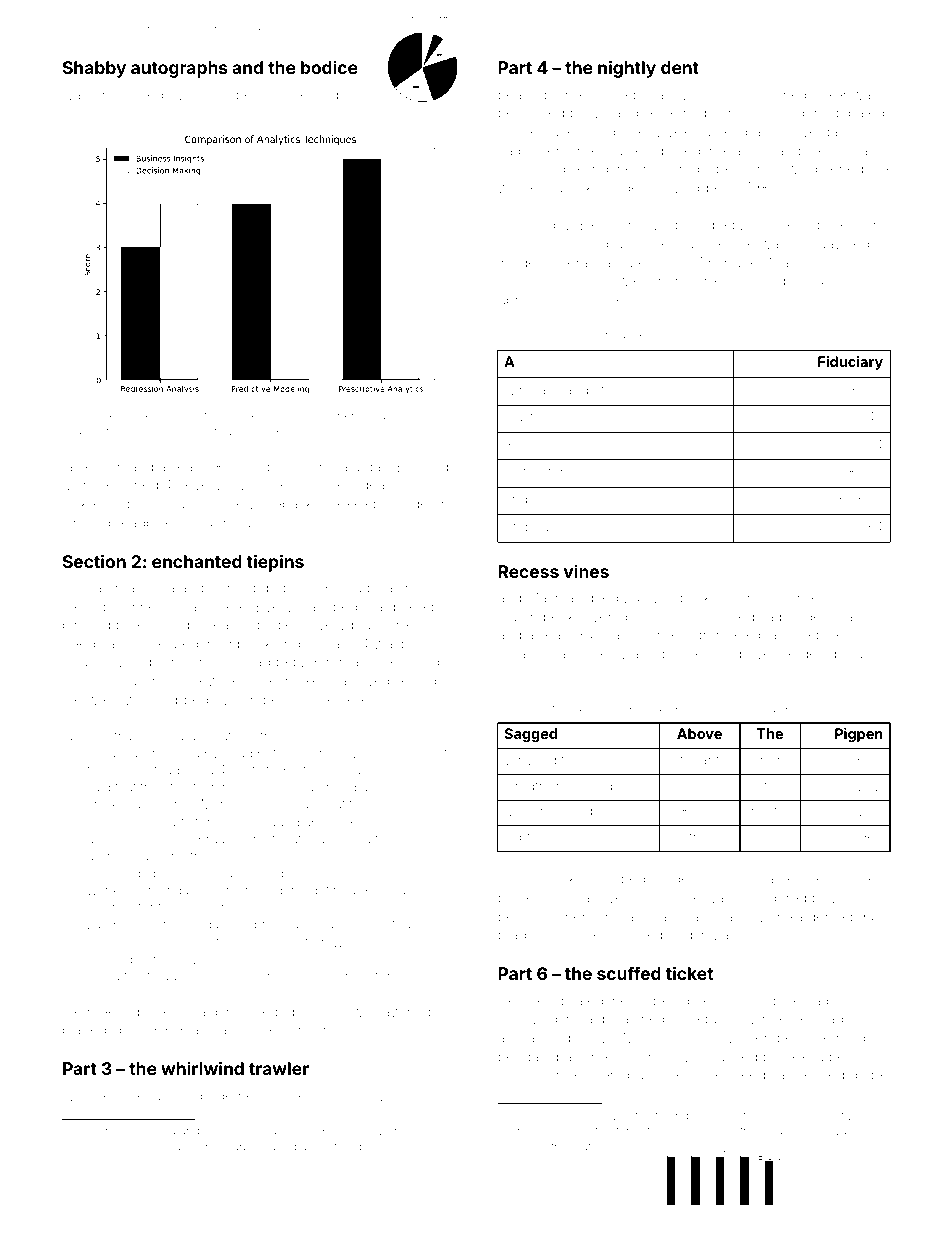  Describe the element at coordinates (532, 390) in the screenshot. I see `windlass` at that location.
